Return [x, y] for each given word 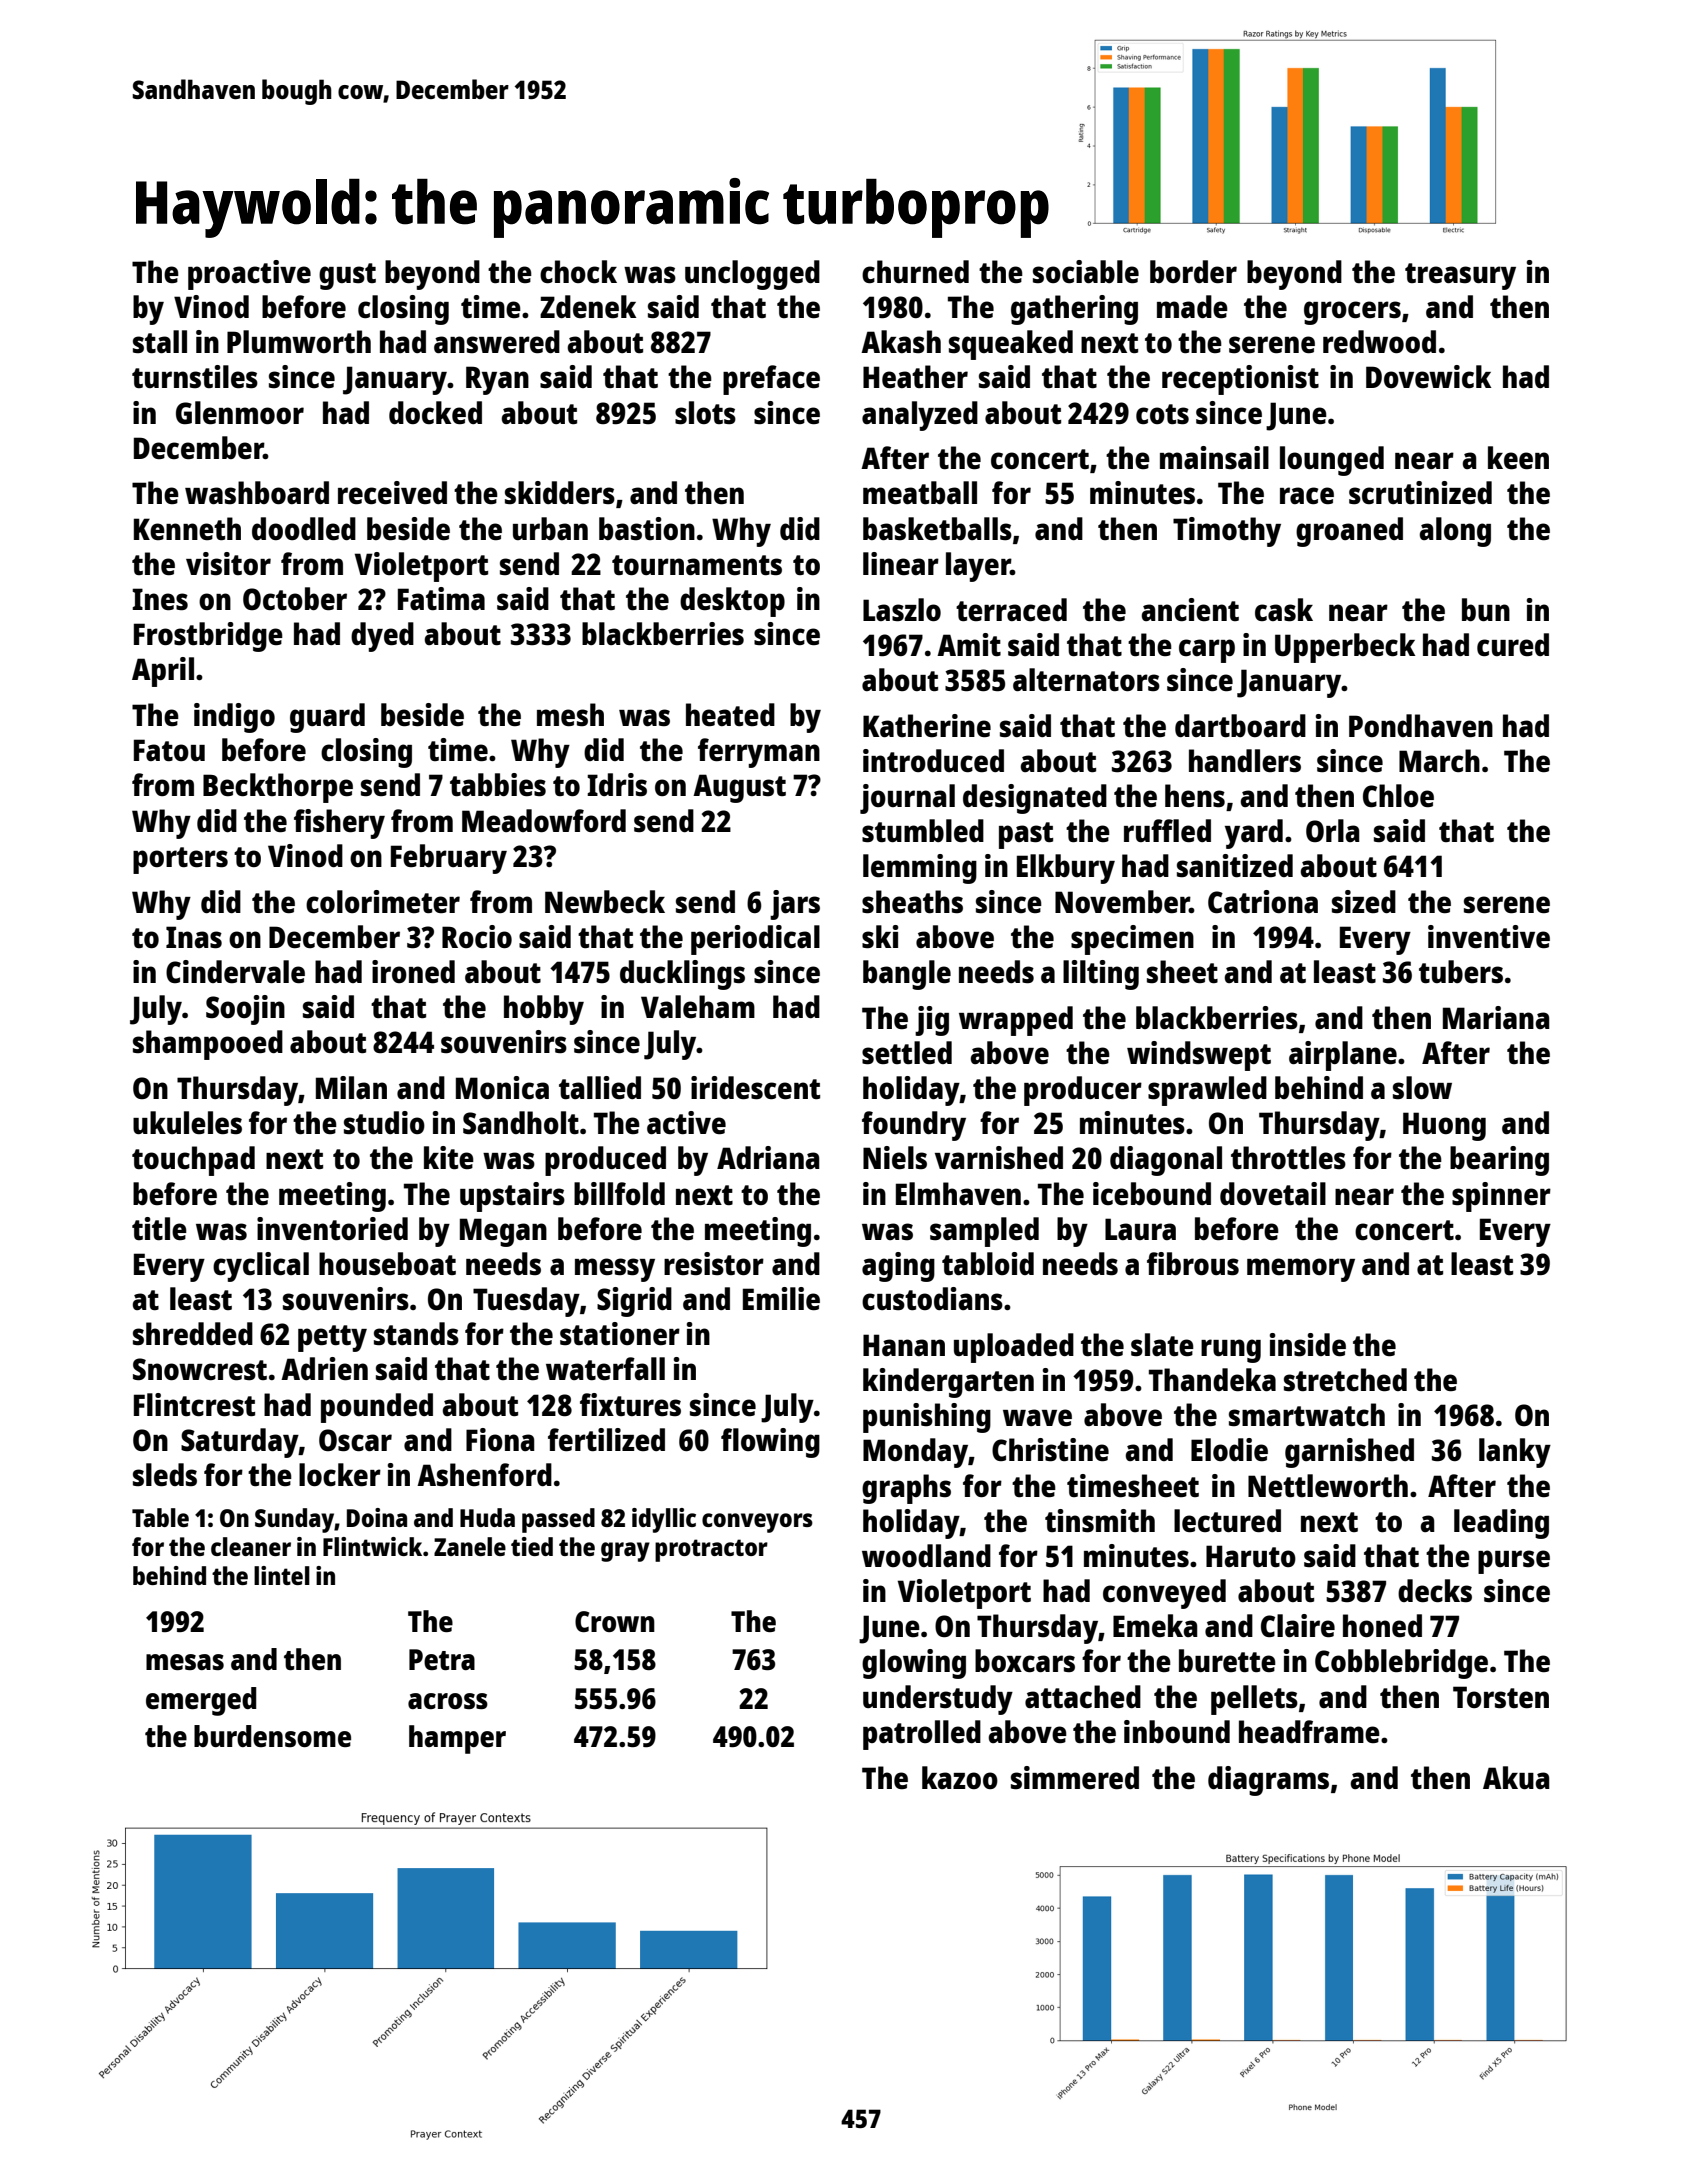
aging [898, 1267]
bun [1486, 609]
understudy [938, 1700]
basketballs [937, 529]
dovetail [1273, 1193]
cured [1513, 644]
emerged [201, 1701]
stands [416, 1334]
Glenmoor [240, 412]
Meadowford [544, 820]
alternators [1086, 680]
